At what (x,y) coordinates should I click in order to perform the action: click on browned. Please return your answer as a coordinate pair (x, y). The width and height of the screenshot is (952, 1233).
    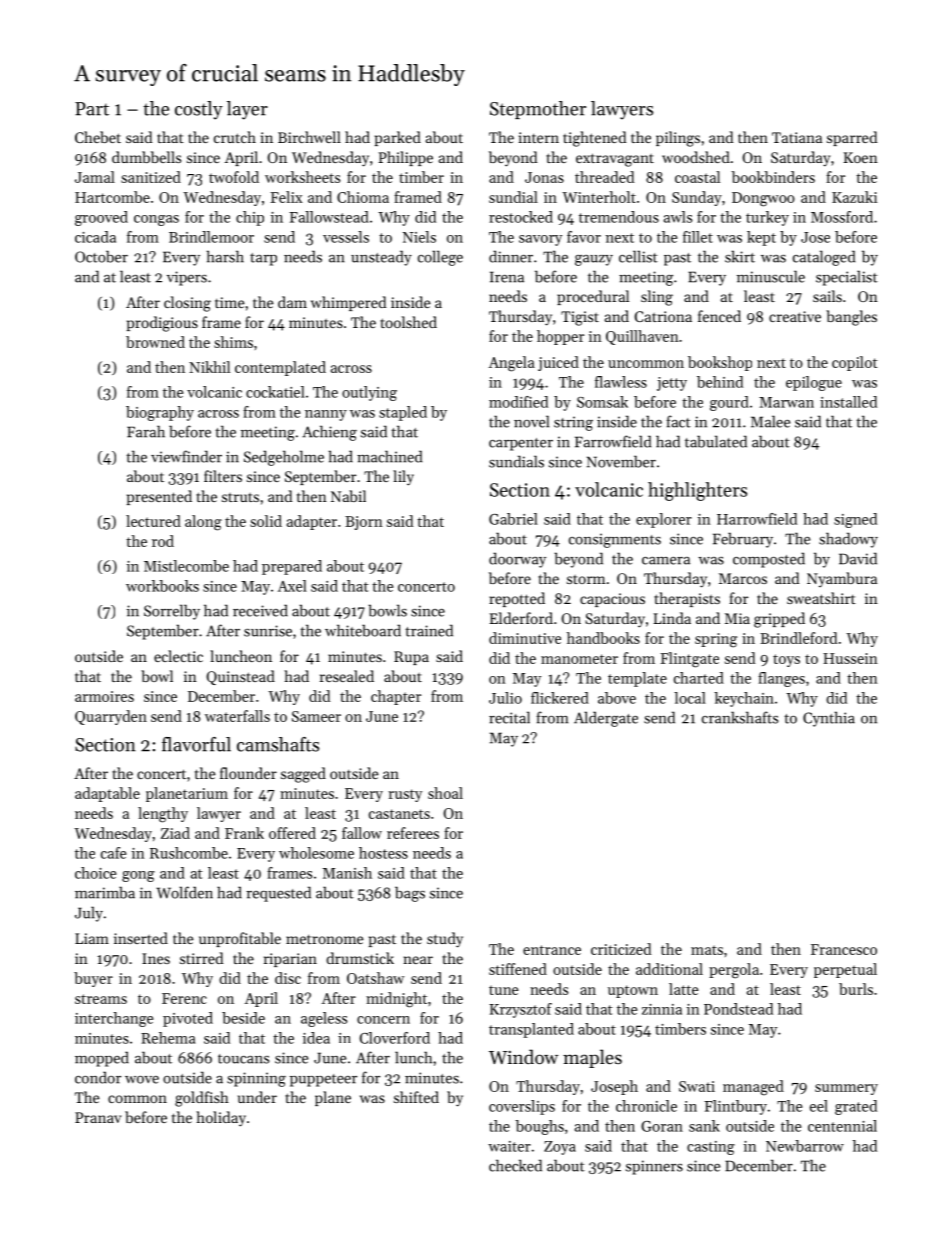
    Looking at the image, I should click on (155, 342).
